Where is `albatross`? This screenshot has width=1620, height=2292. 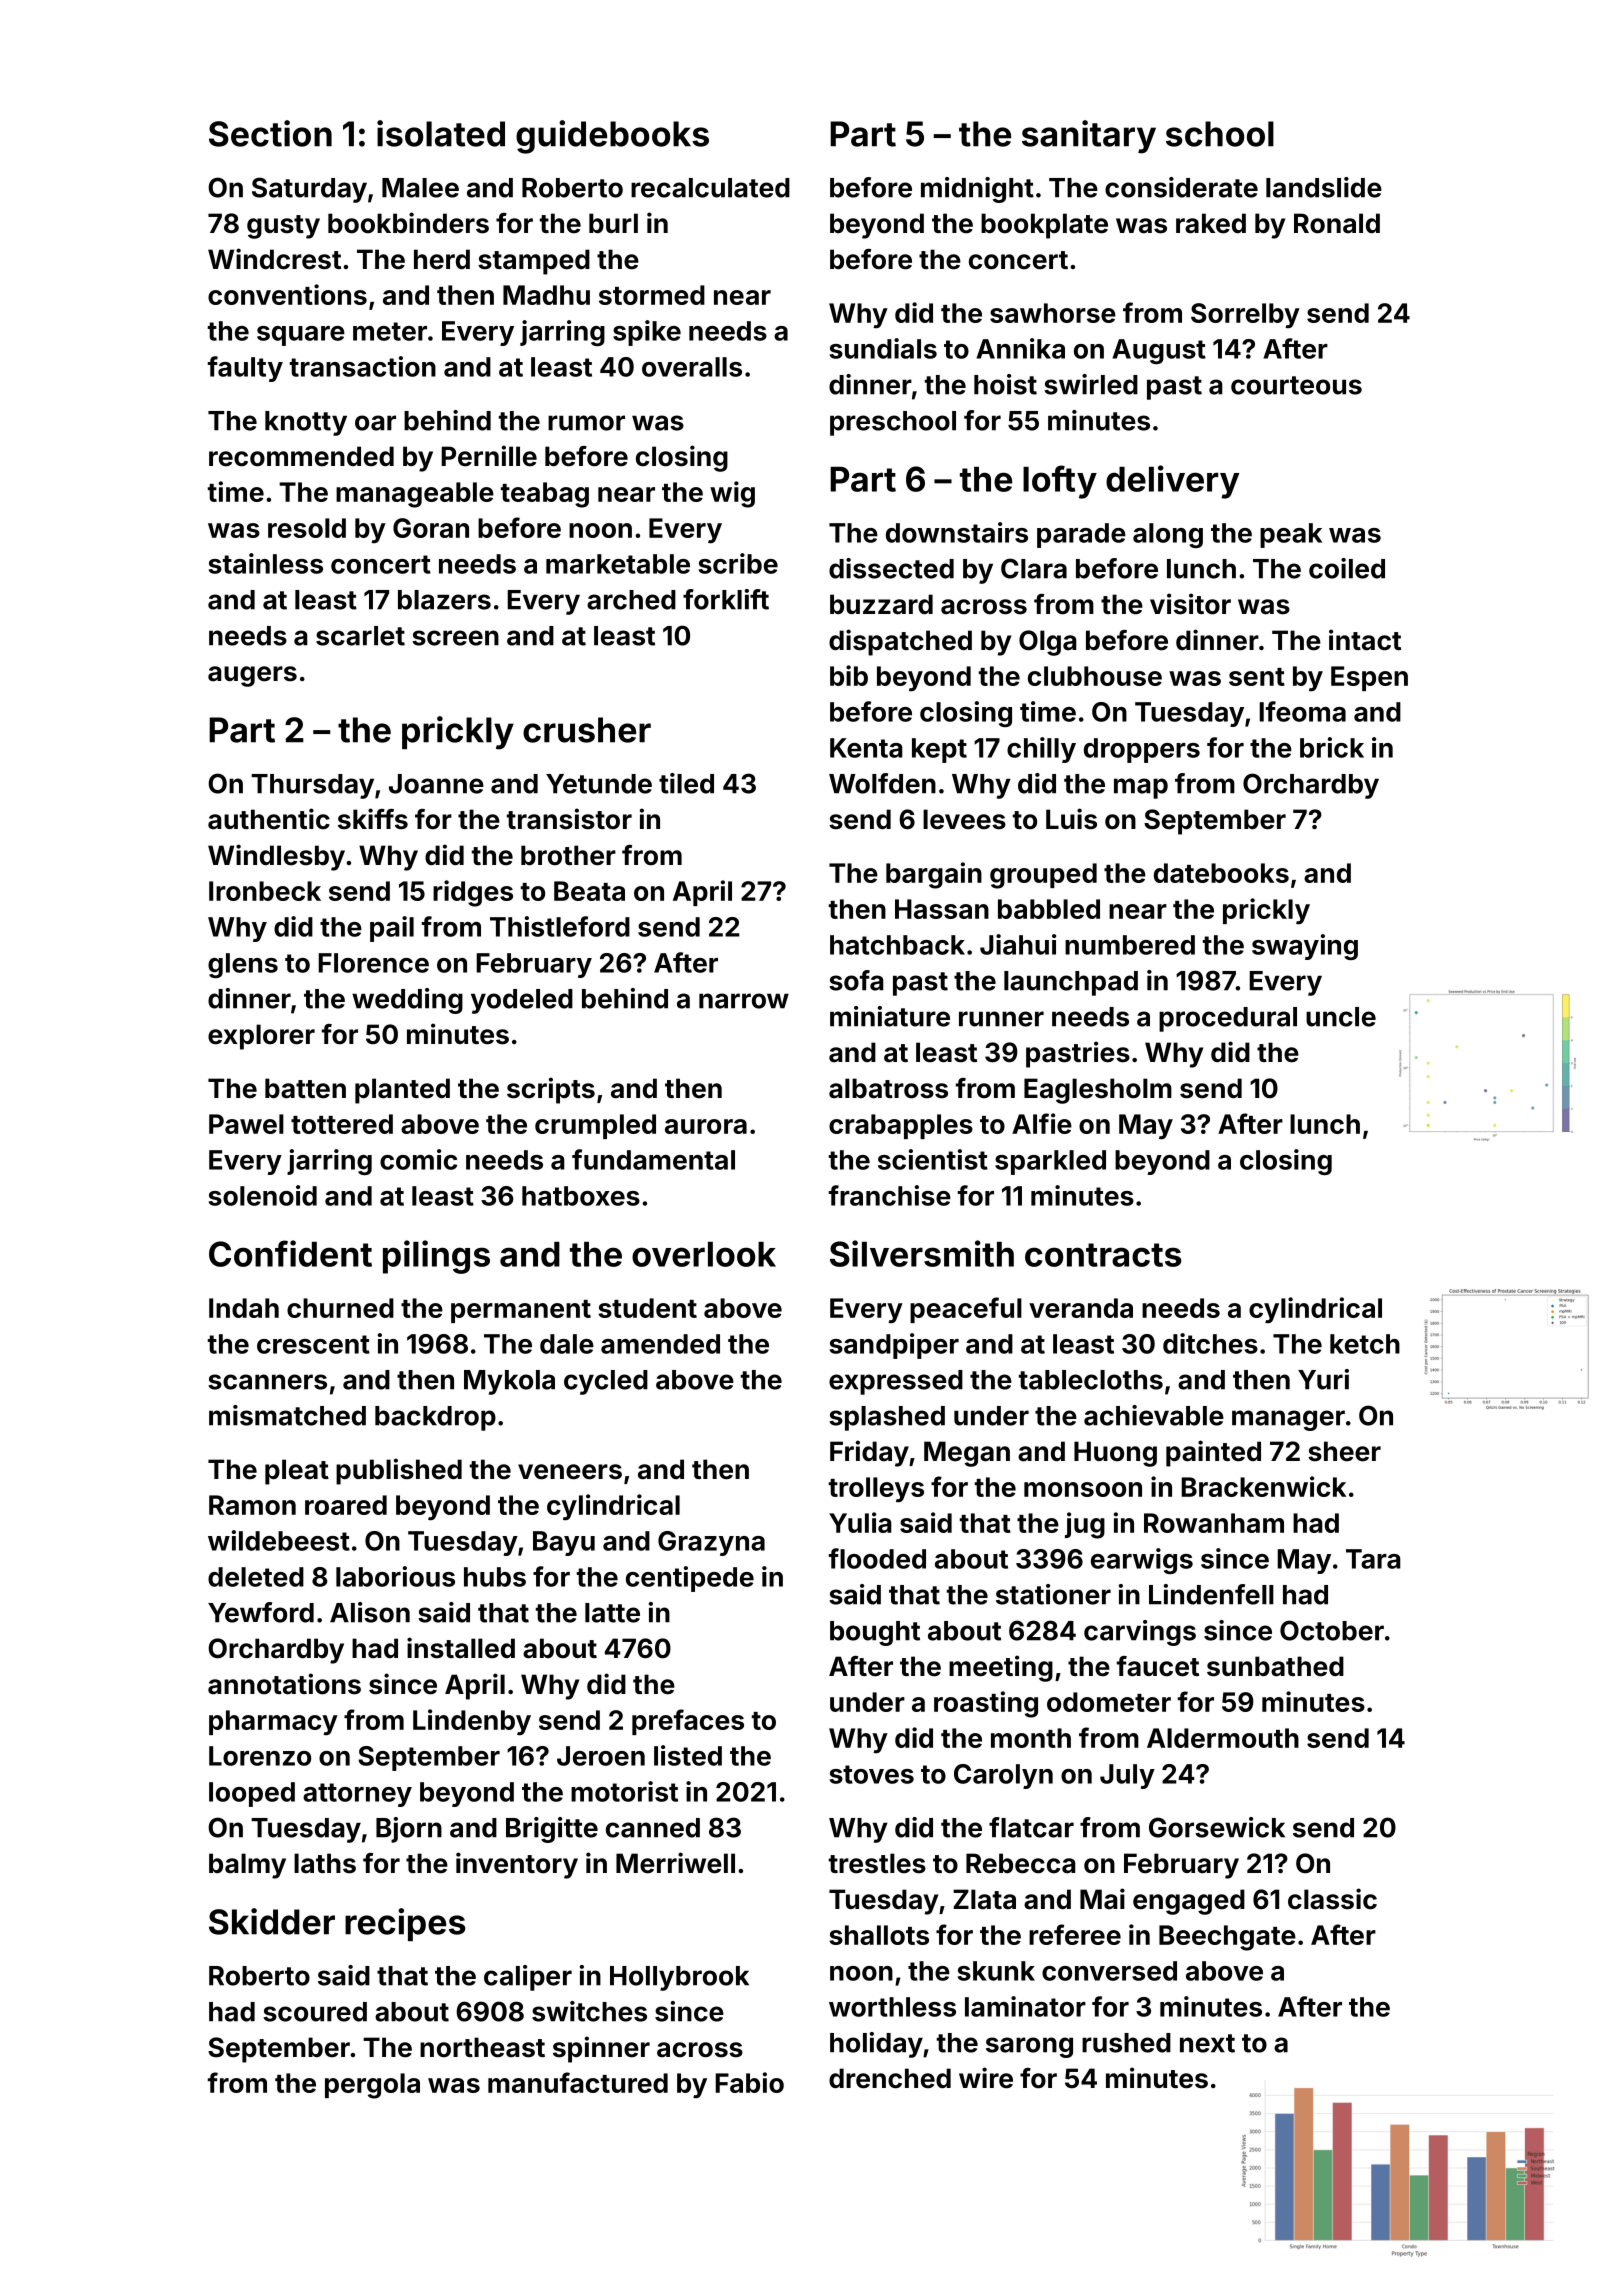
albatross is located at coordinates (888, 1088).
